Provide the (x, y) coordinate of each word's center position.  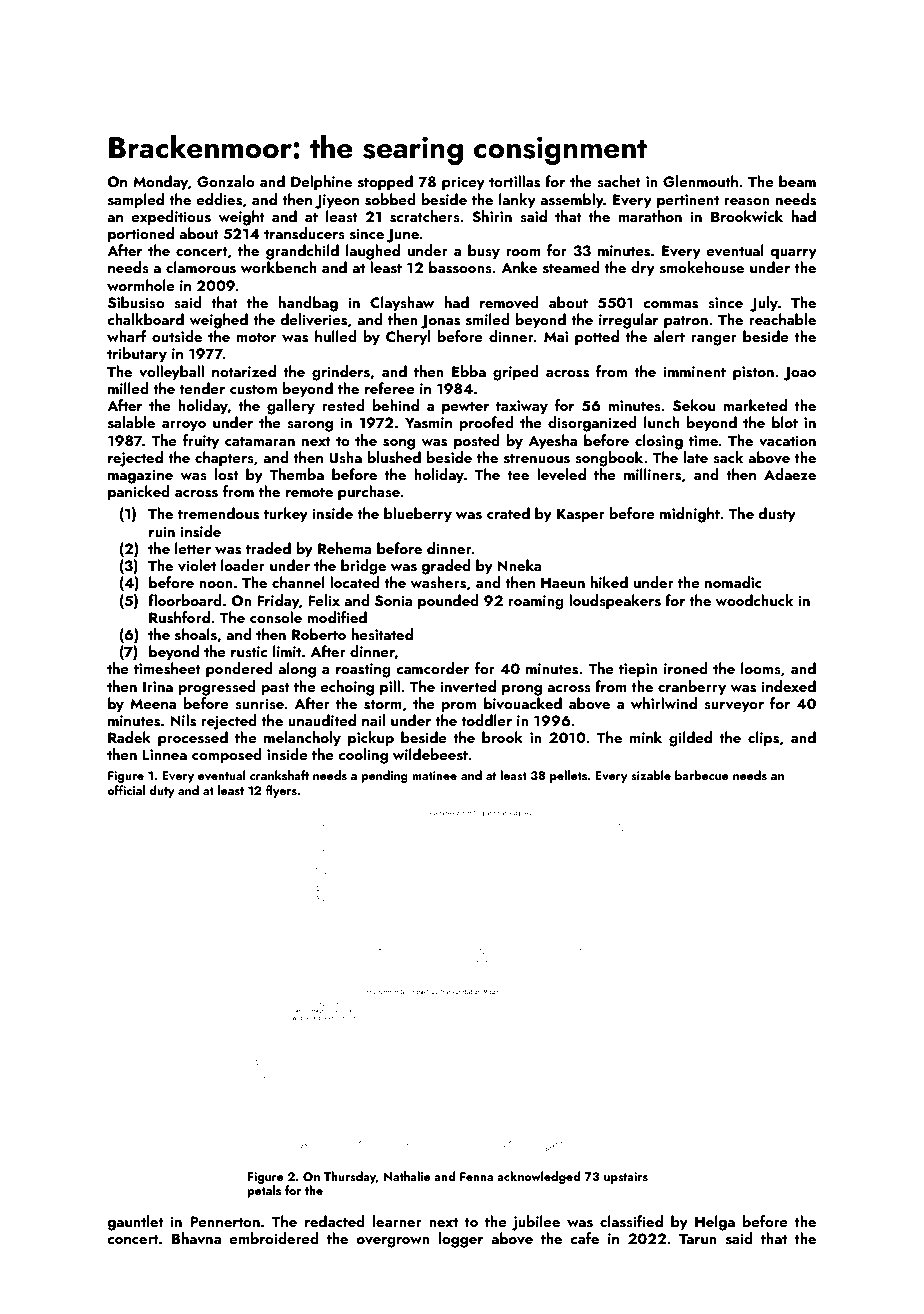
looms (761, 668)
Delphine (321, 183)
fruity (201, 442)
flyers (281, 791)
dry (643, 269)
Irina (158, 686)
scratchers (425, 216)
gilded (690, 739)
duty (162, 791)
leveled (561, 474)
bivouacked (523, 703)
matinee (434, 775)
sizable (651, 775)
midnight (690, 515)
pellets (568, 776)
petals (264, 1191)
